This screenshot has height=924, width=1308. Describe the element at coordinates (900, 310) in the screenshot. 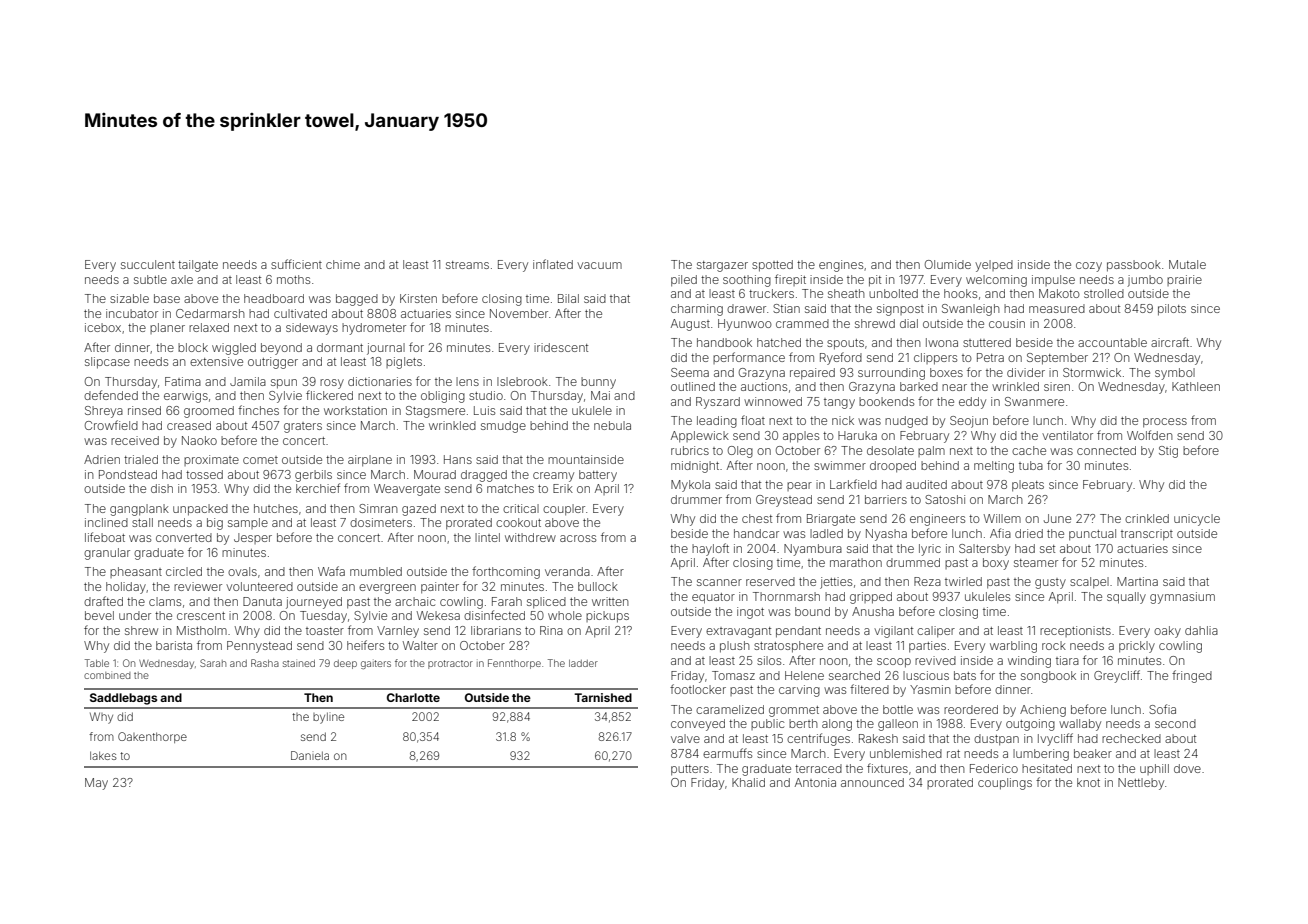

I see `signpost` at that location.
